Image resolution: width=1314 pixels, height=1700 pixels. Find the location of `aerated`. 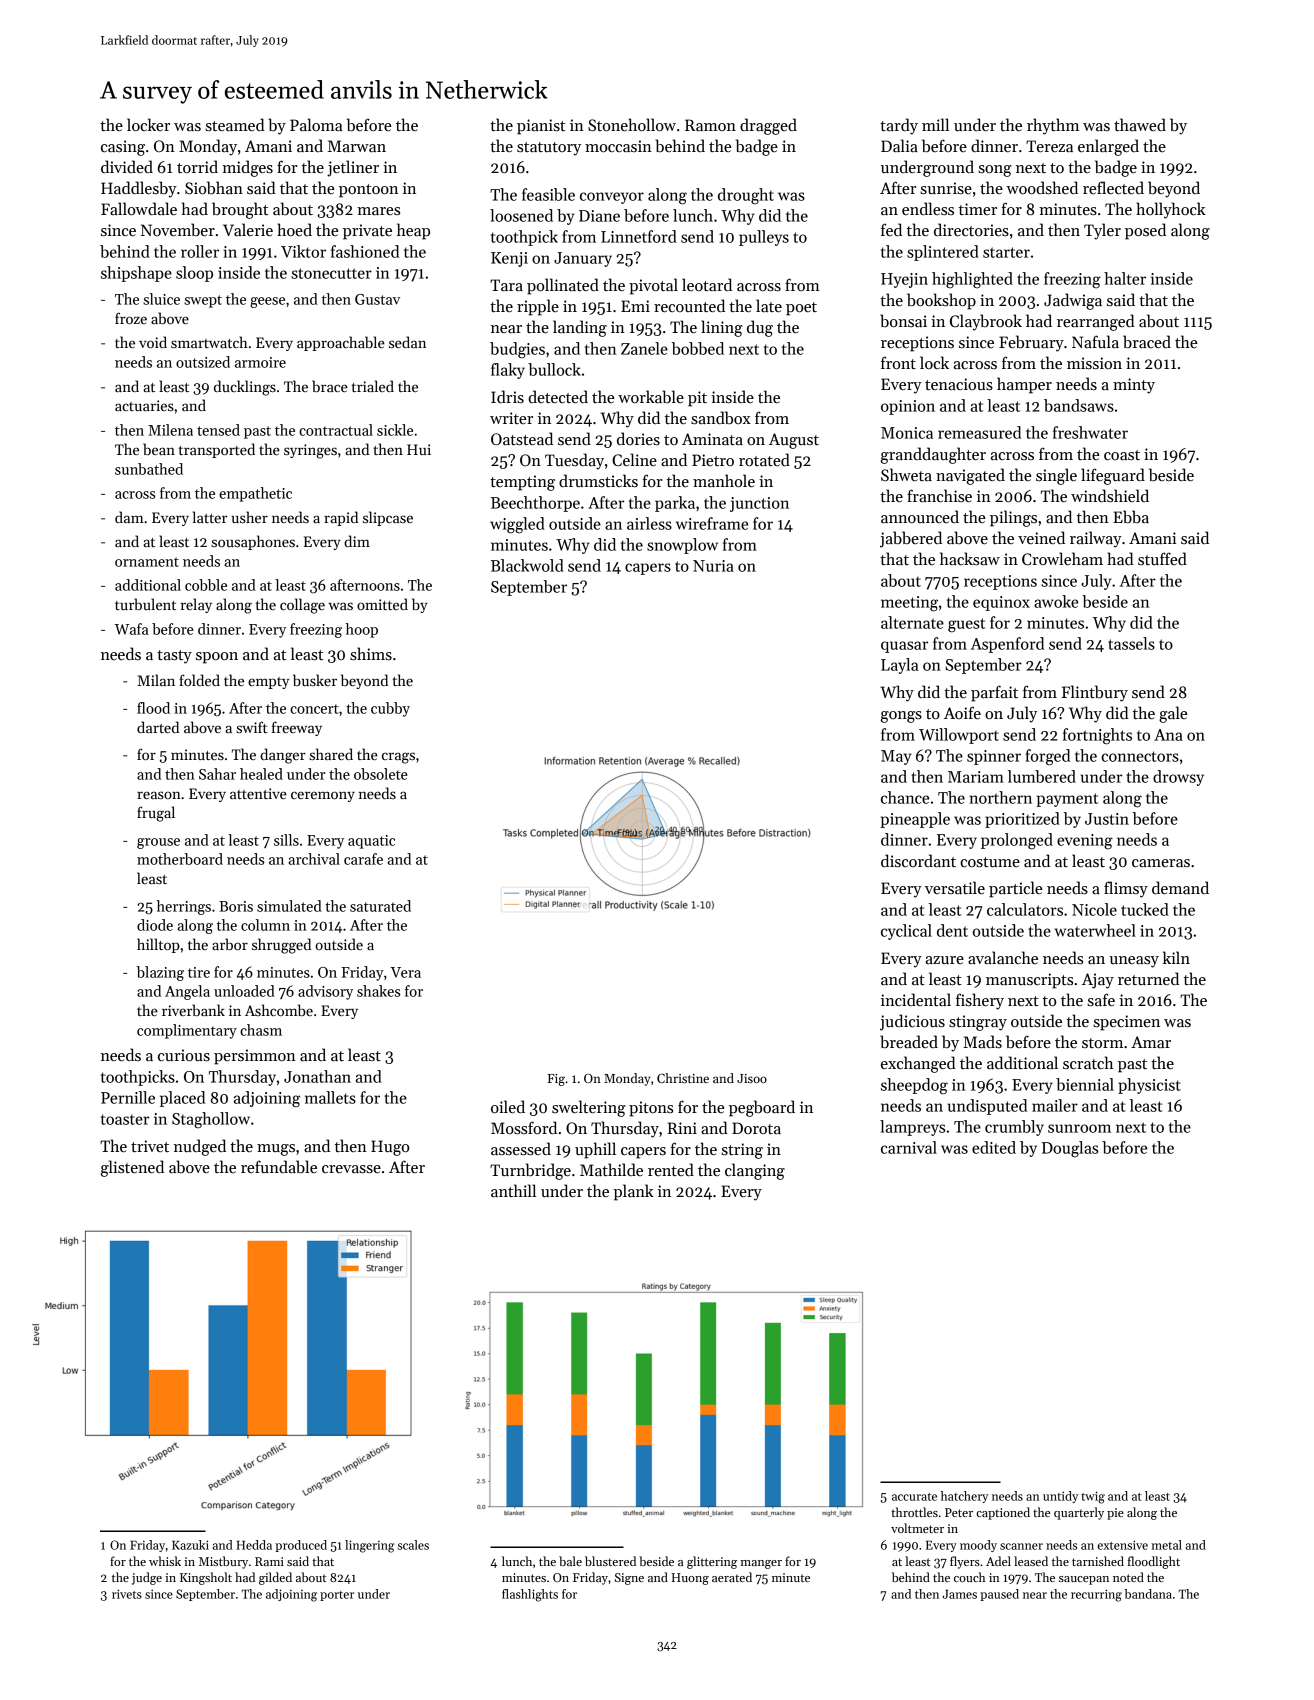

aerated is located at coordinates (732, 1577).
